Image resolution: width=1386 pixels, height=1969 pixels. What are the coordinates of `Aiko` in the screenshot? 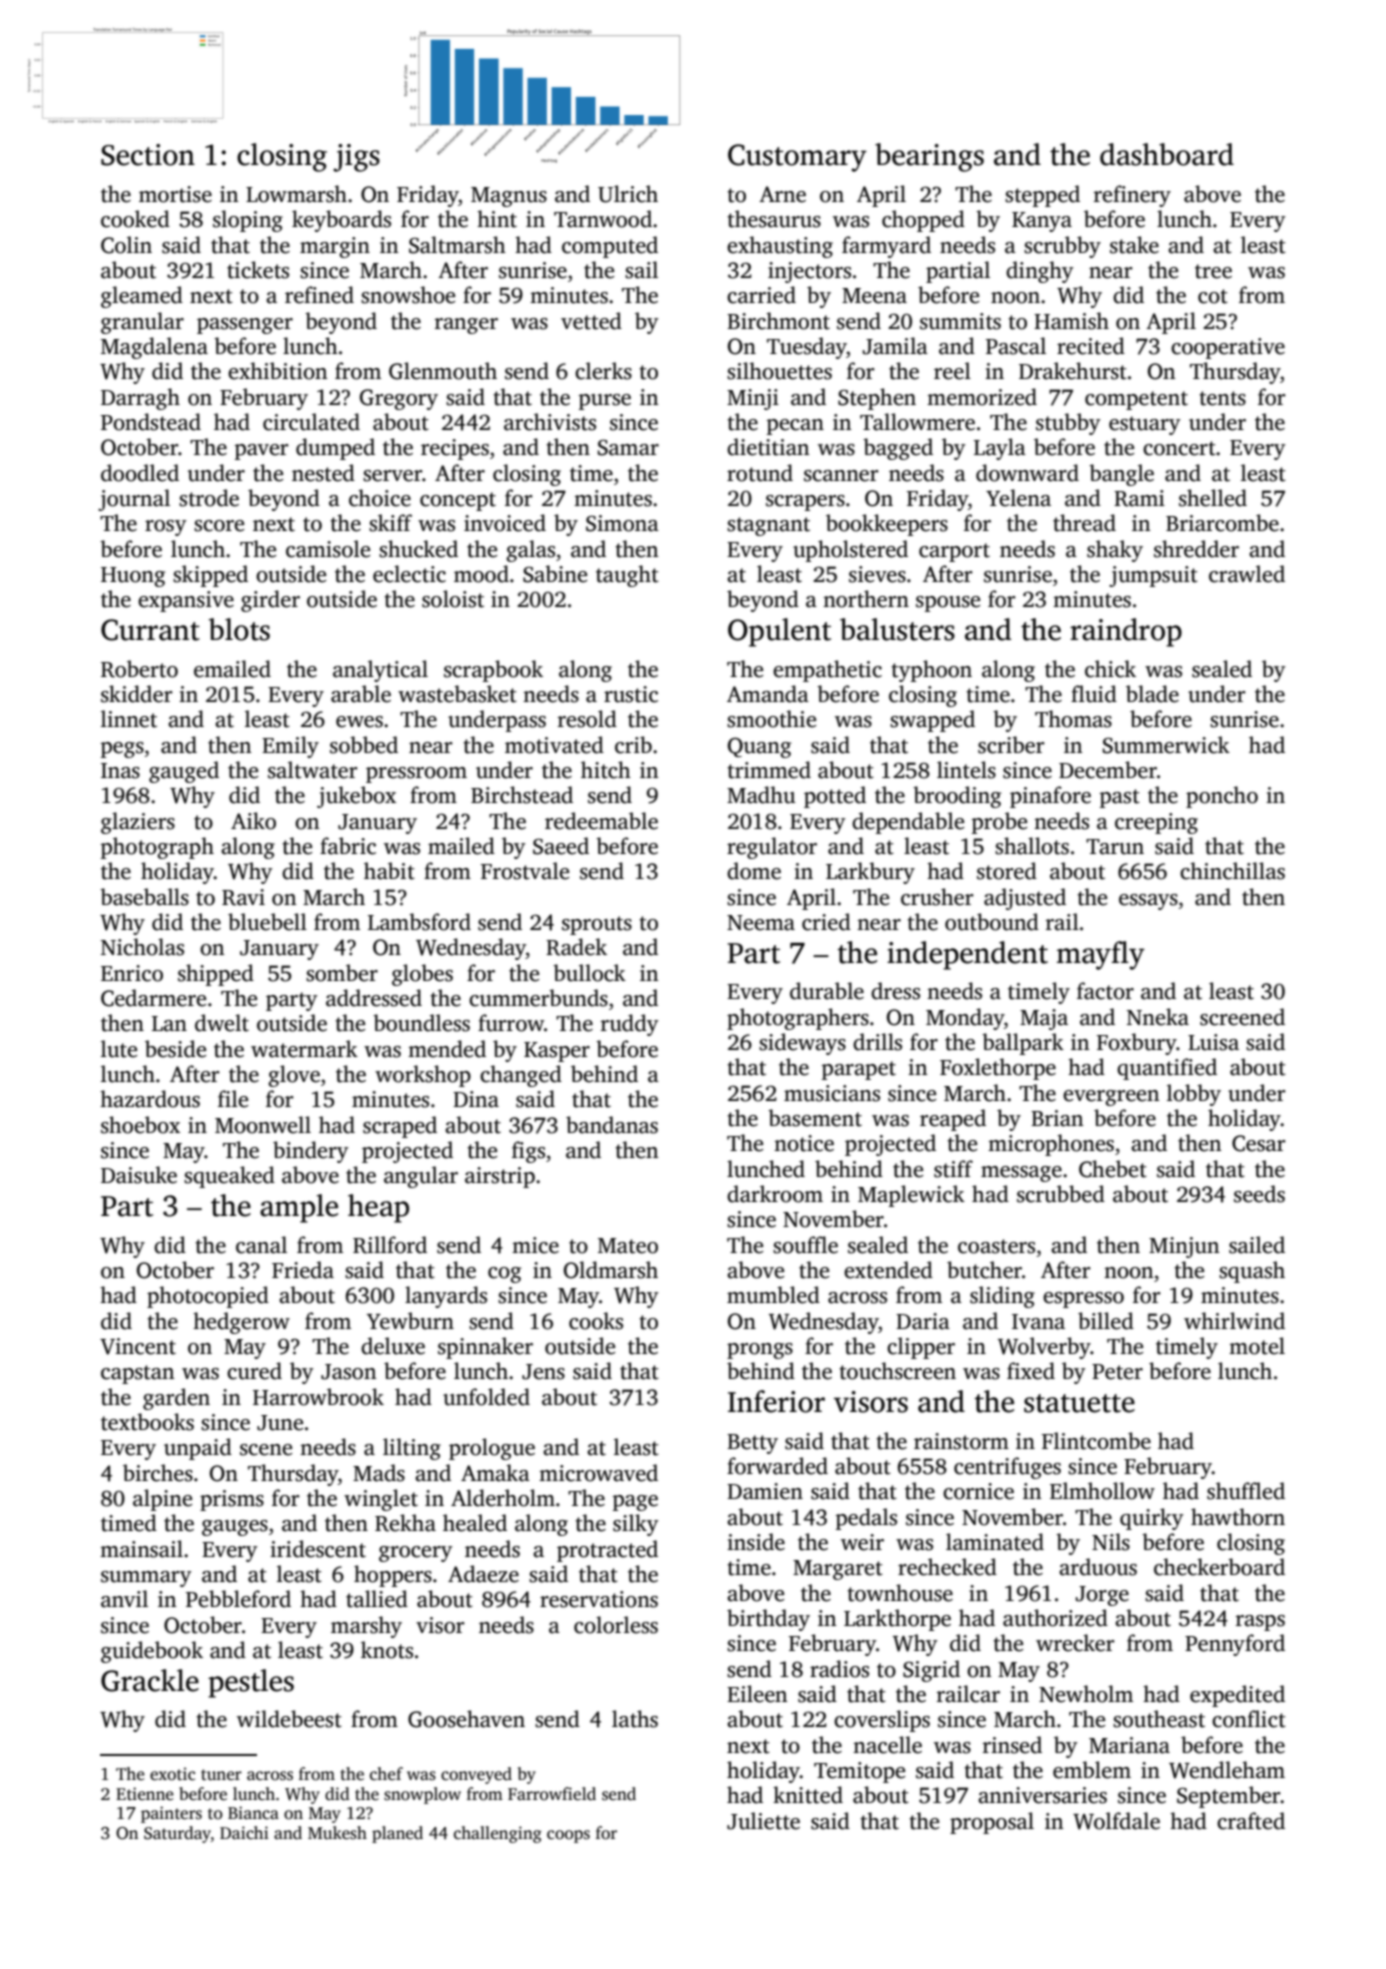 It's located at (253, 821).
